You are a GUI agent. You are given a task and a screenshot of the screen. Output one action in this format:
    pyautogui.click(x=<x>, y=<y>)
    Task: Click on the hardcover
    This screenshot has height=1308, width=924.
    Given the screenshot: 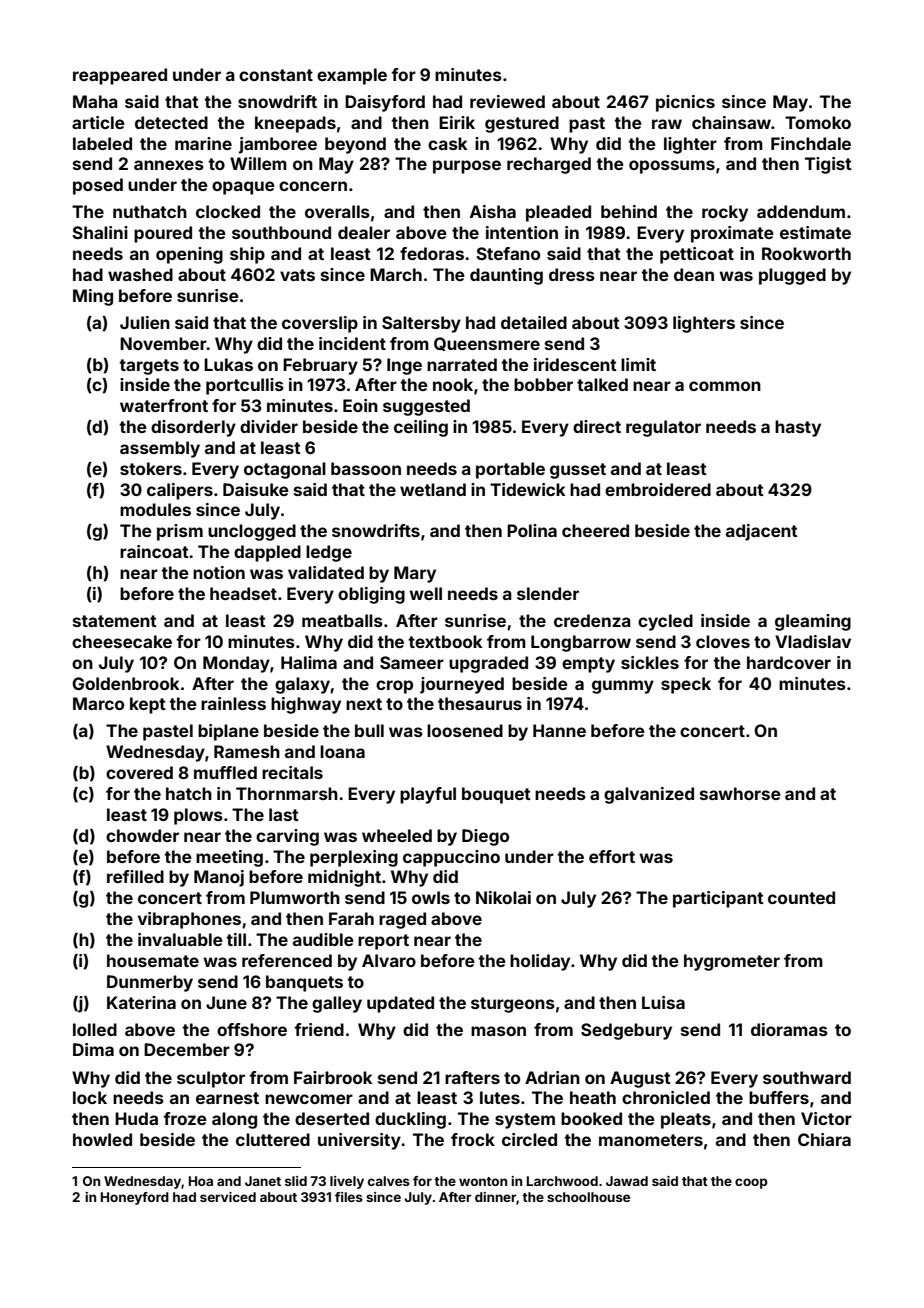 What is the action you would take?
    pyautogui.click(x=789, y=662)
